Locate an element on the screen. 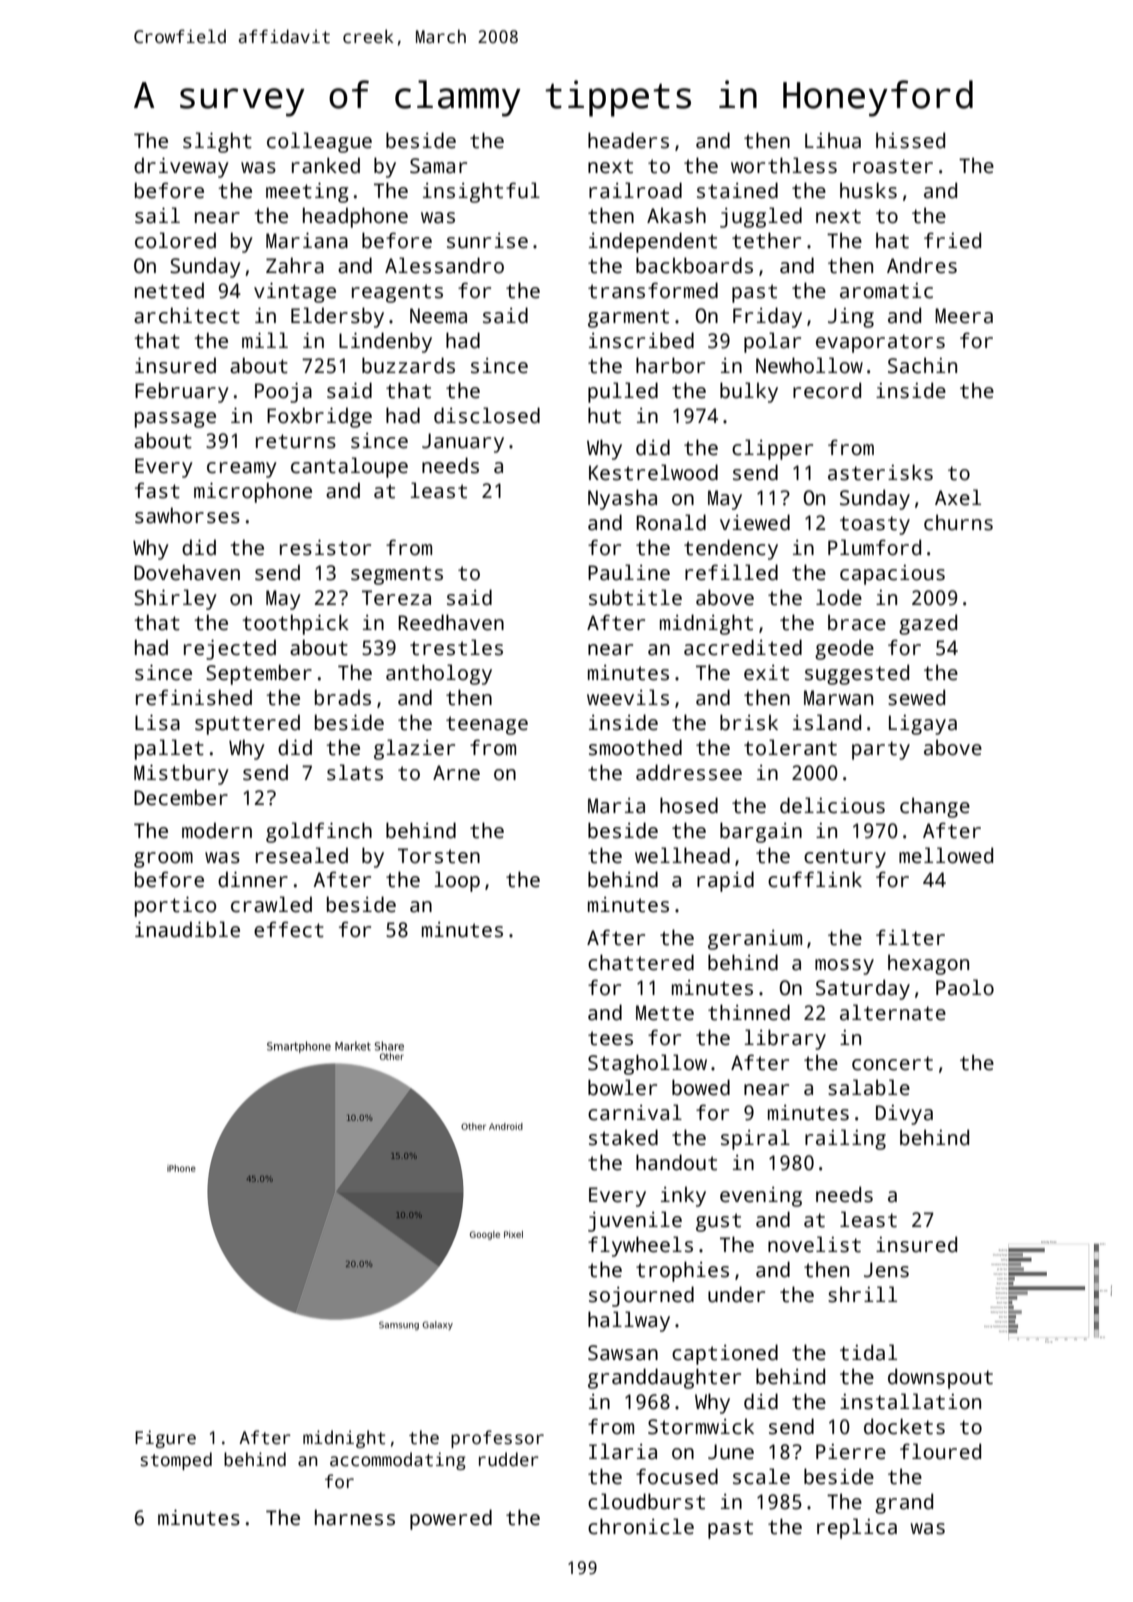 The image size is (1133, 1602). spiral is located at coordinates (755, 1139).
